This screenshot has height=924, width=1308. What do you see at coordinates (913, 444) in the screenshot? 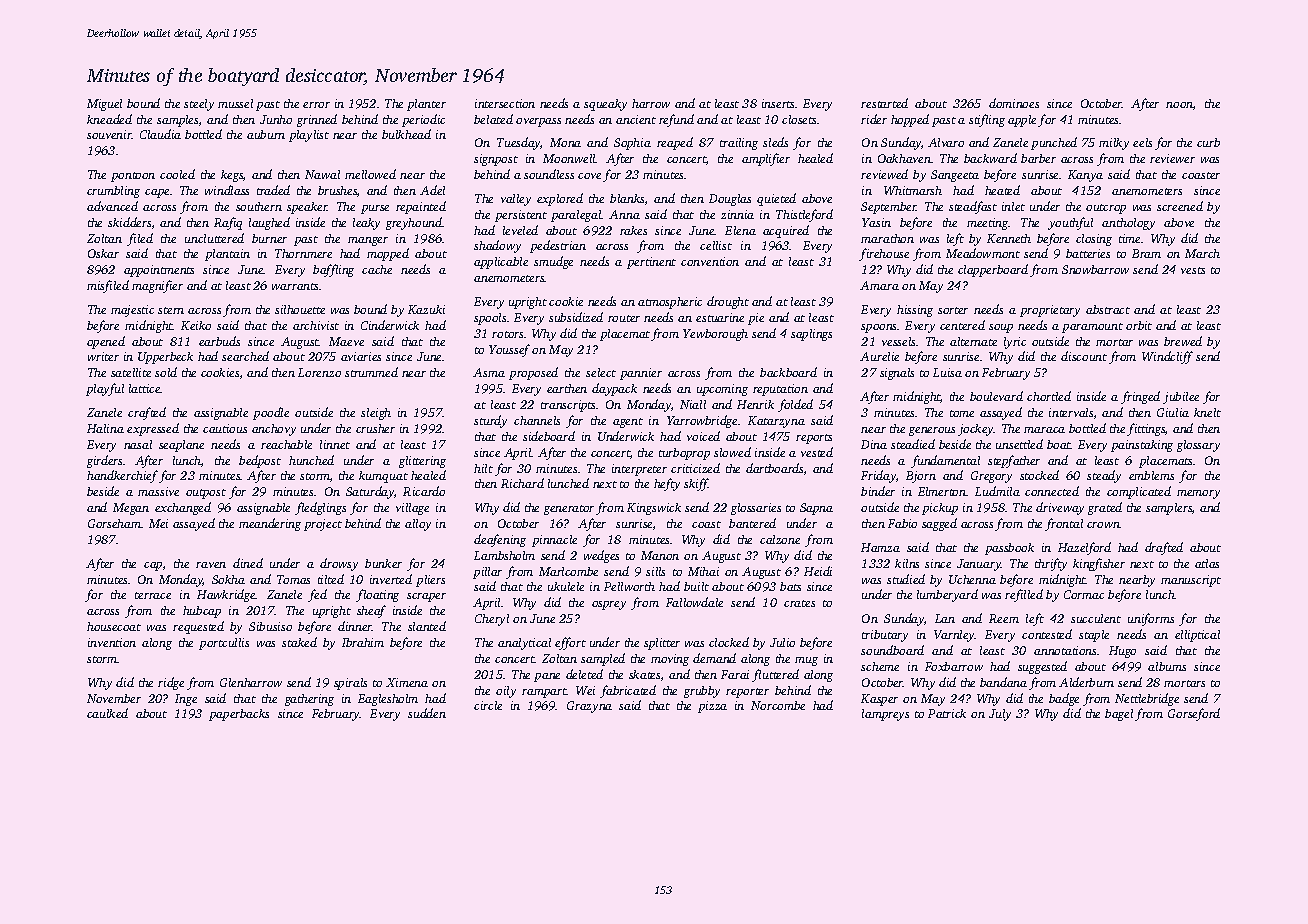
I see `steadied` at bounding box center [913, 444].
